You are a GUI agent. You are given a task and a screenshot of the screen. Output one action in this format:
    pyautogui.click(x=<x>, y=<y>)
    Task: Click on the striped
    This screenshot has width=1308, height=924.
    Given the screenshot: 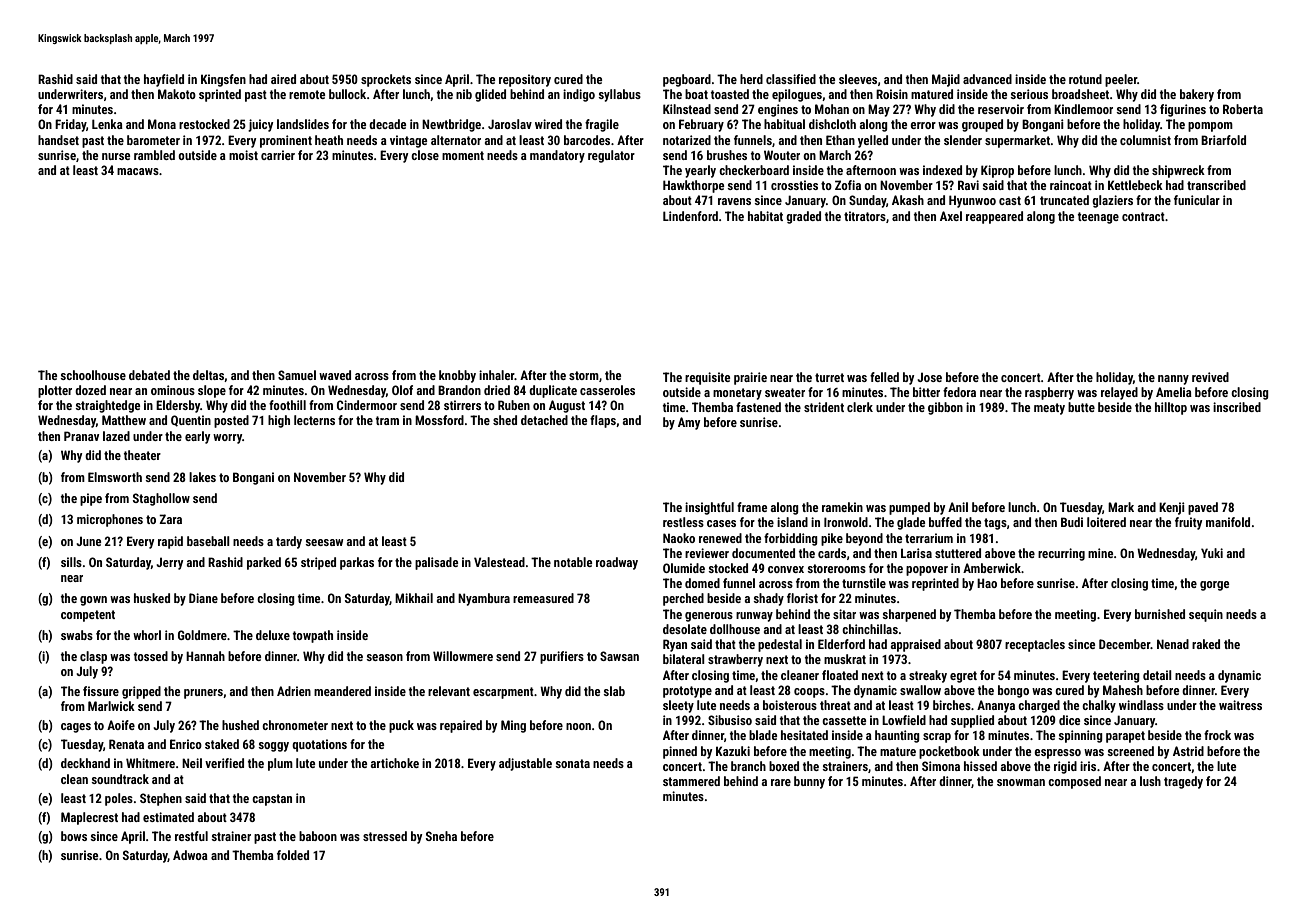 What is the action you would take?
    pyautogui.click(x=318, y=563)
